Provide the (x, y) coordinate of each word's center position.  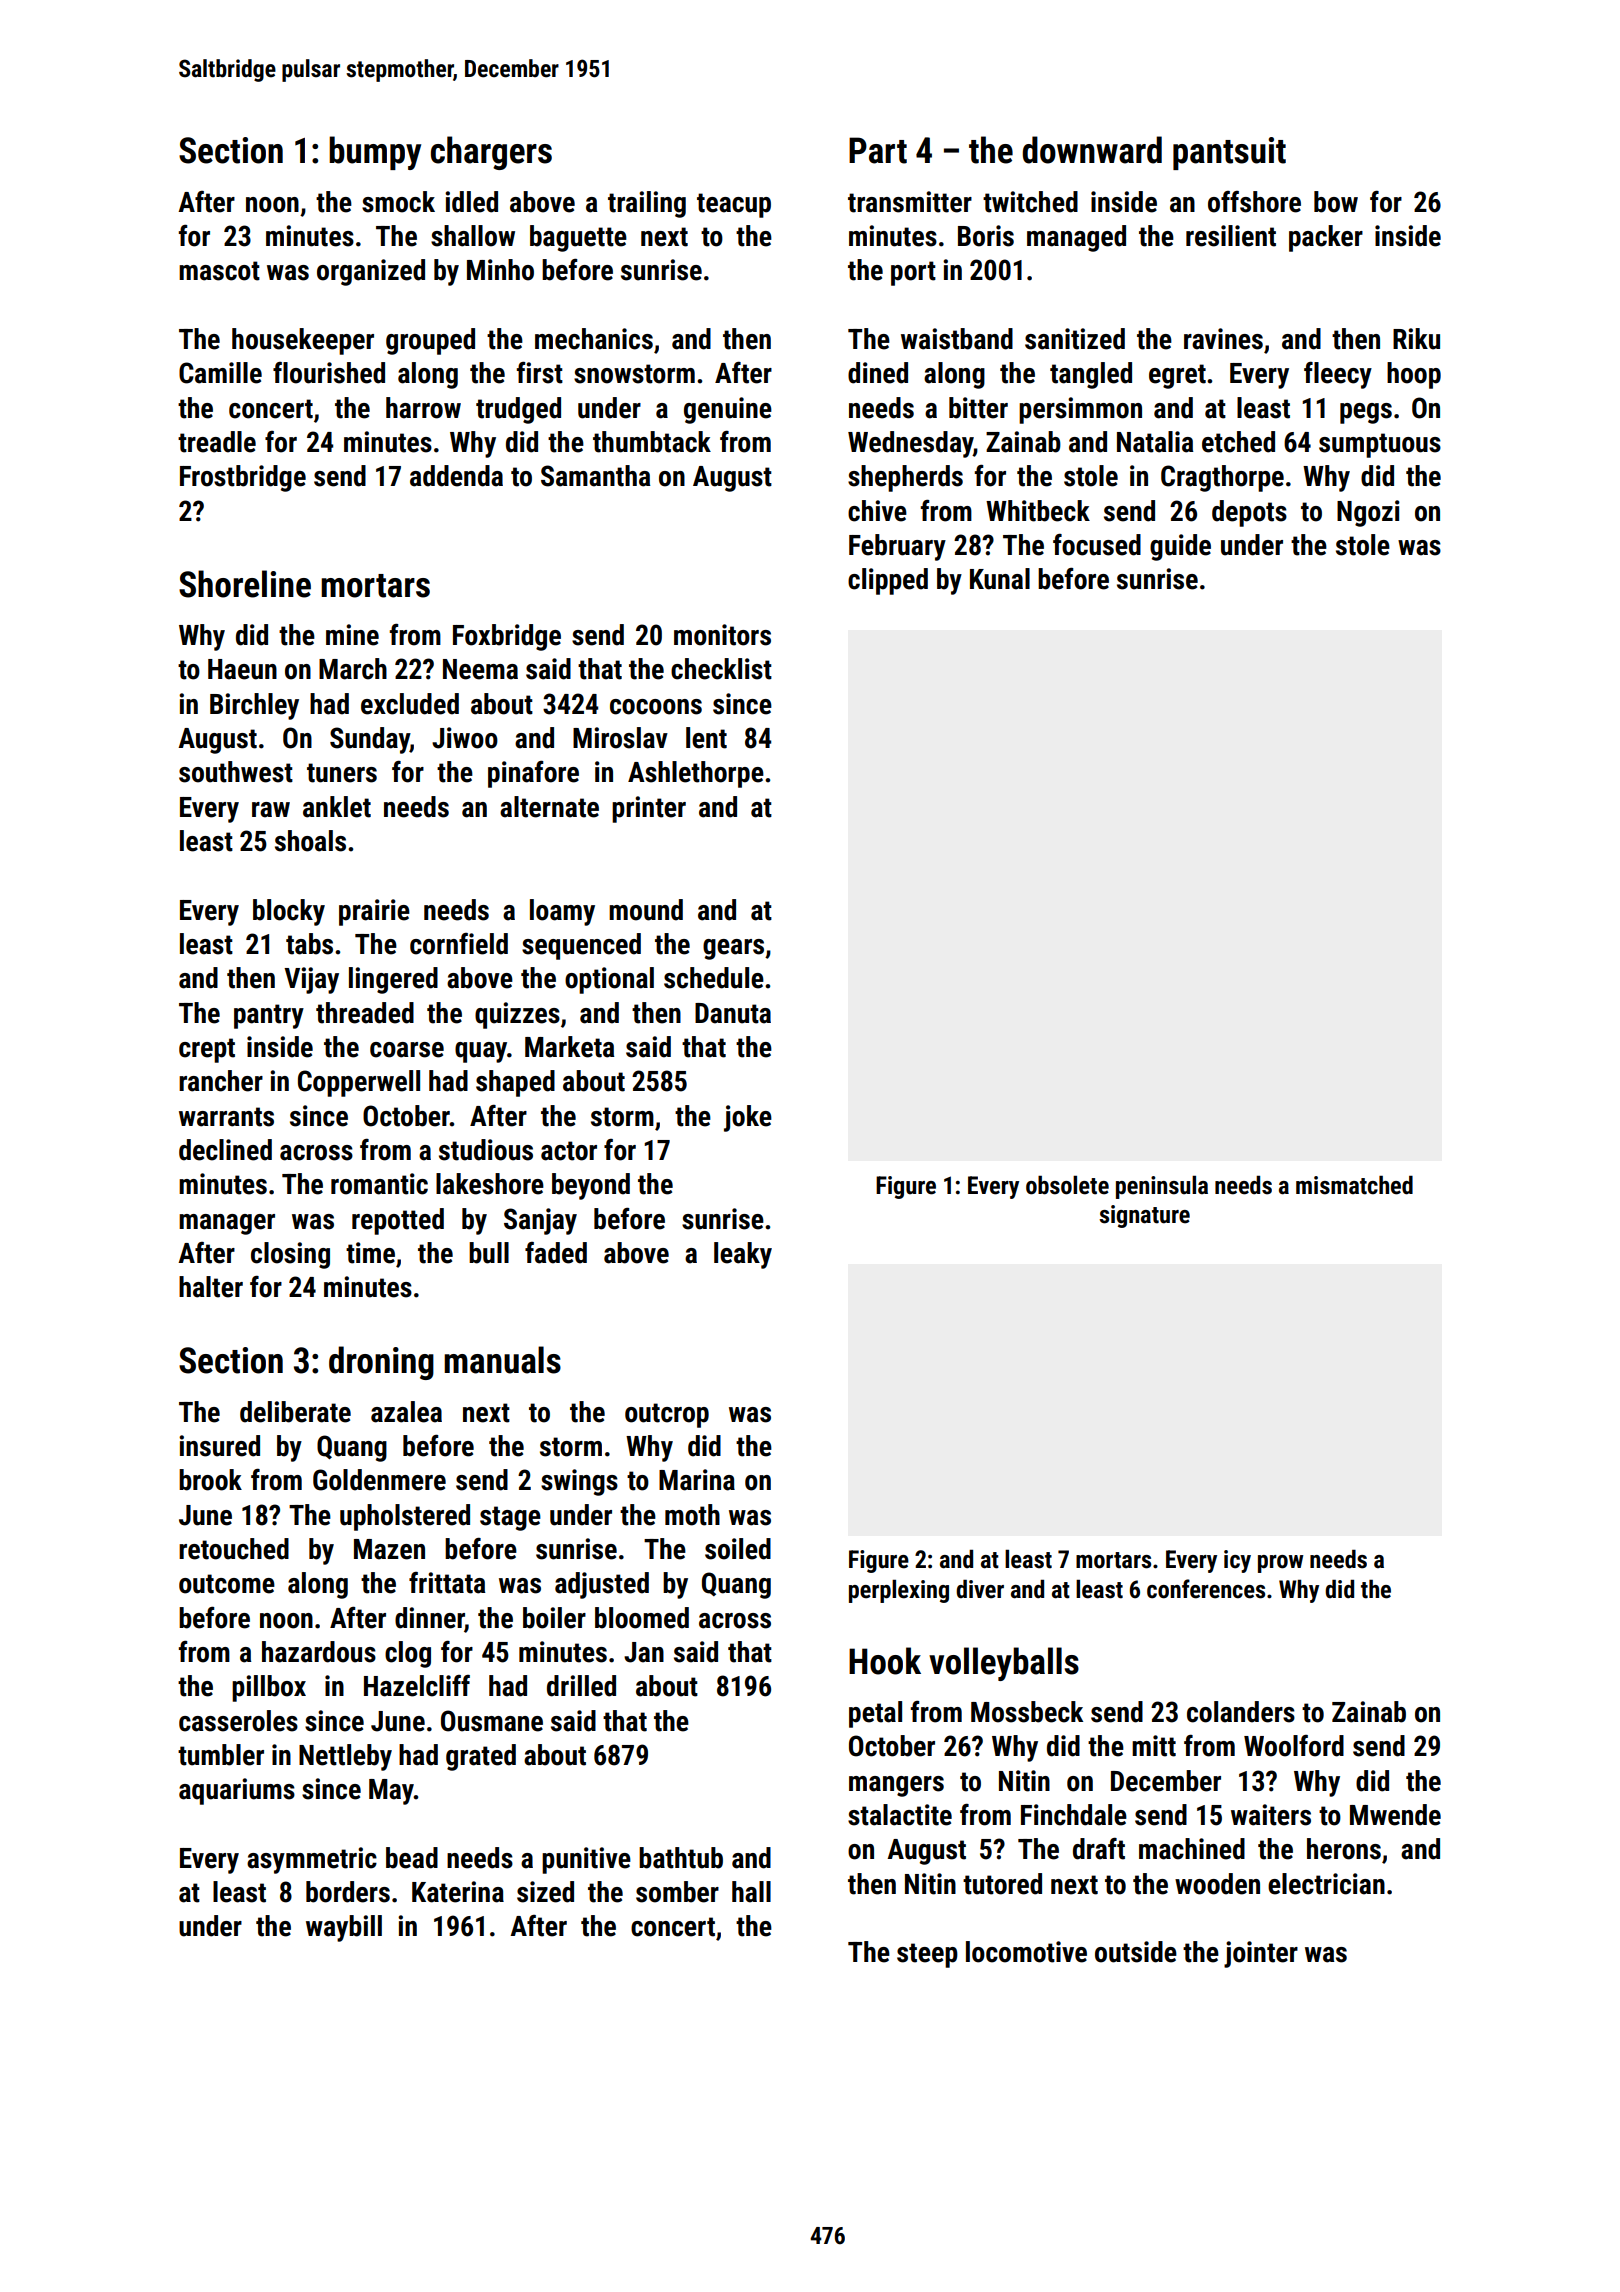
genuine (728, 410)
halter (211, 1287)
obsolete (1067, 1185)
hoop (1414, 375)
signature (1144, 1216)
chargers (491, 153)
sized (545, 1892)
